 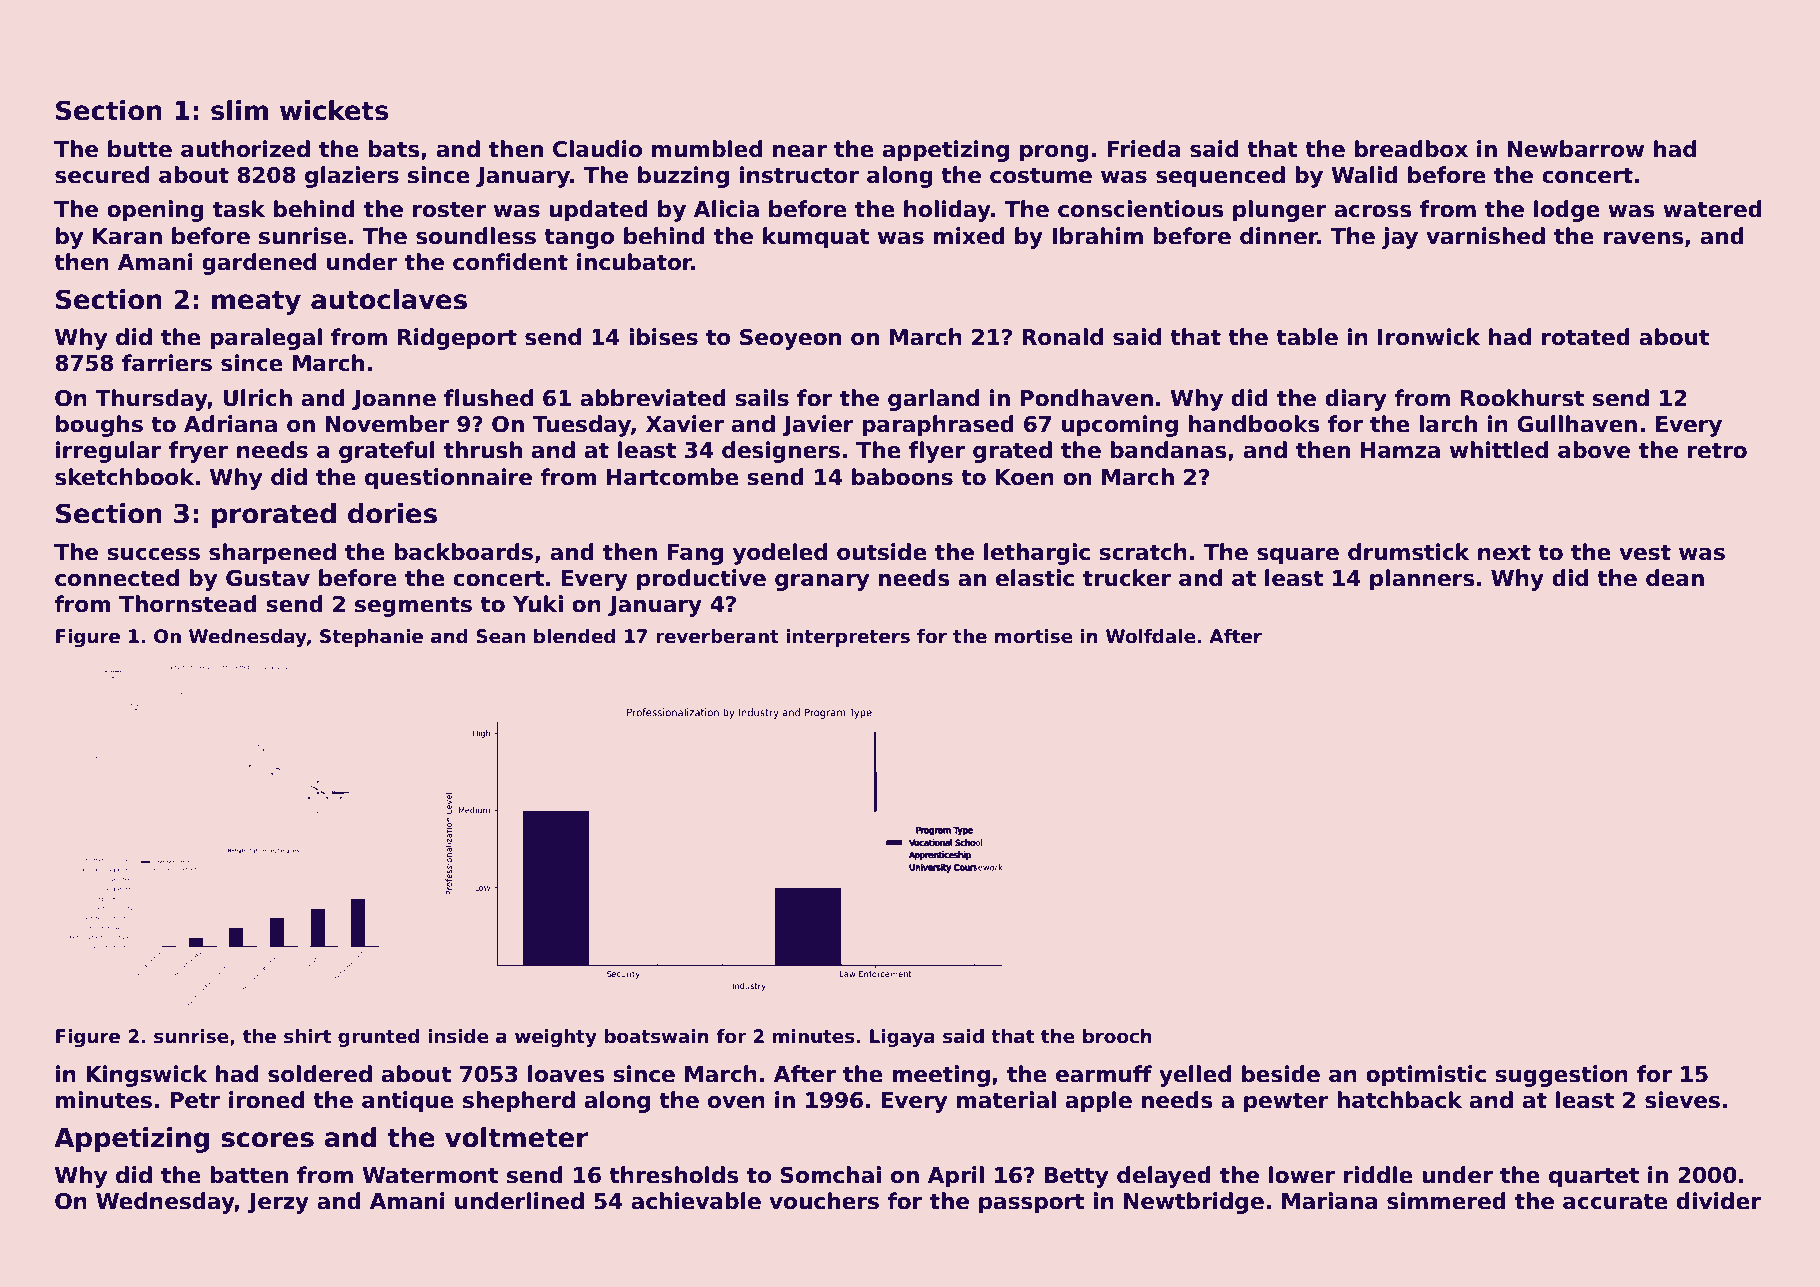 What do you see at coordinates (1144, 149) in the screenshot?
I see `Frieda` at bounding box center [1144, 149].
